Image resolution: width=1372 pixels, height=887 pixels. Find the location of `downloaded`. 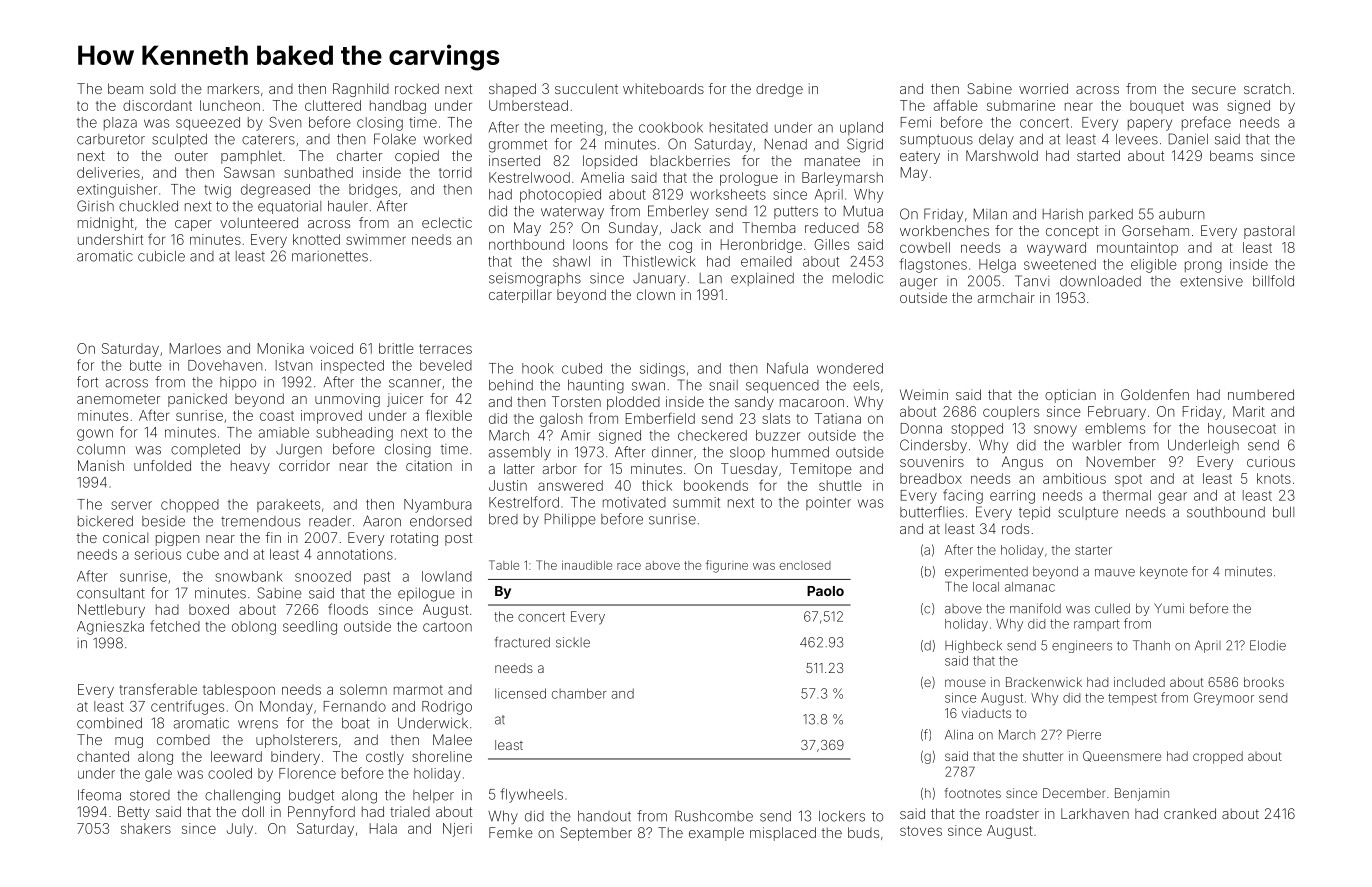

downloaded is located at coordinates (1100, 281).
